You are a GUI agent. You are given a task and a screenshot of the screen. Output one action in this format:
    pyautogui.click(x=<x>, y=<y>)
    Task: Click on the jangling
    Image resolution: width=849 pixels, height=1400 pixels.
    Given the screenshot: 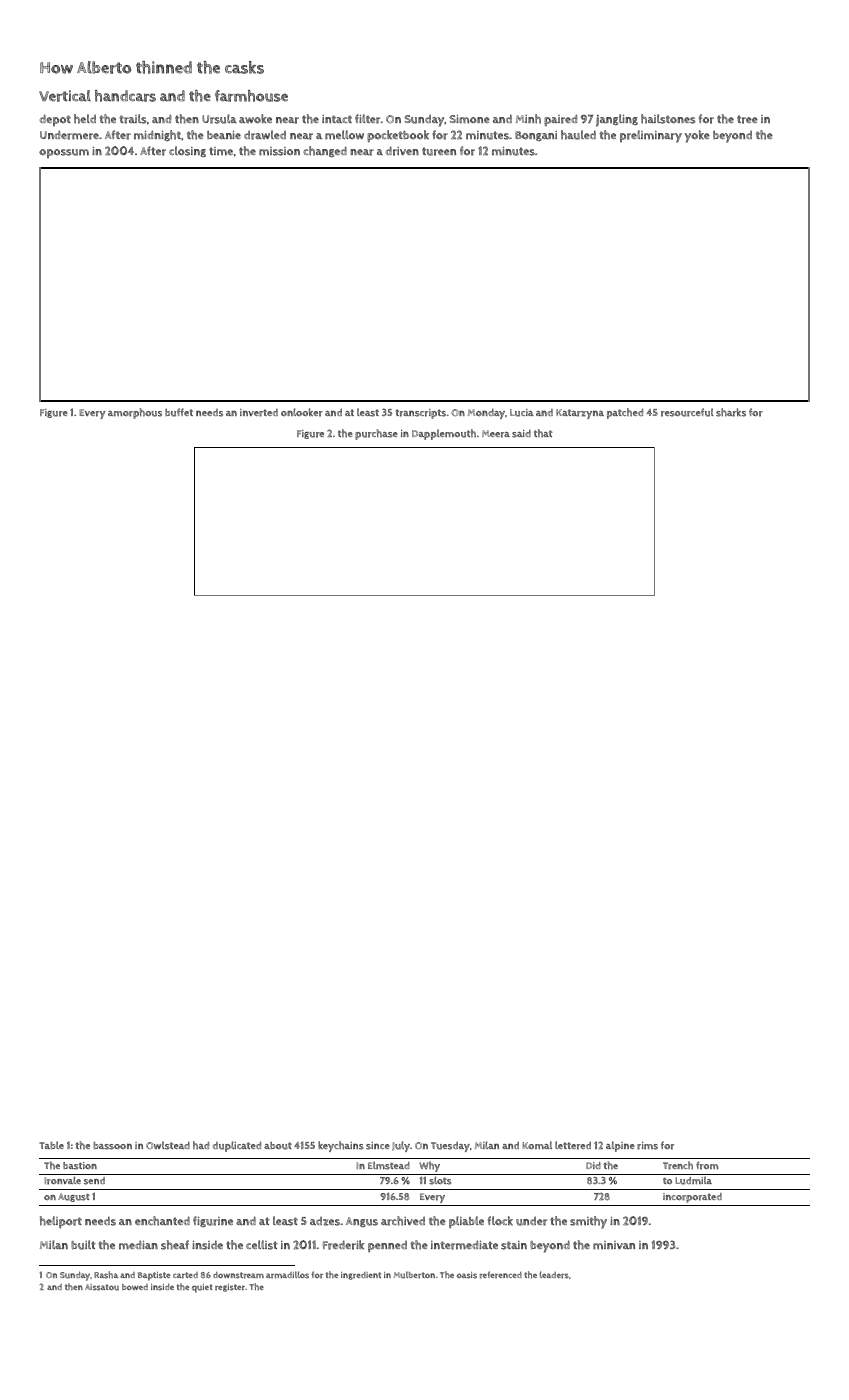 What is the action you would take?
    pyautogui.click(x=617, y=120)
